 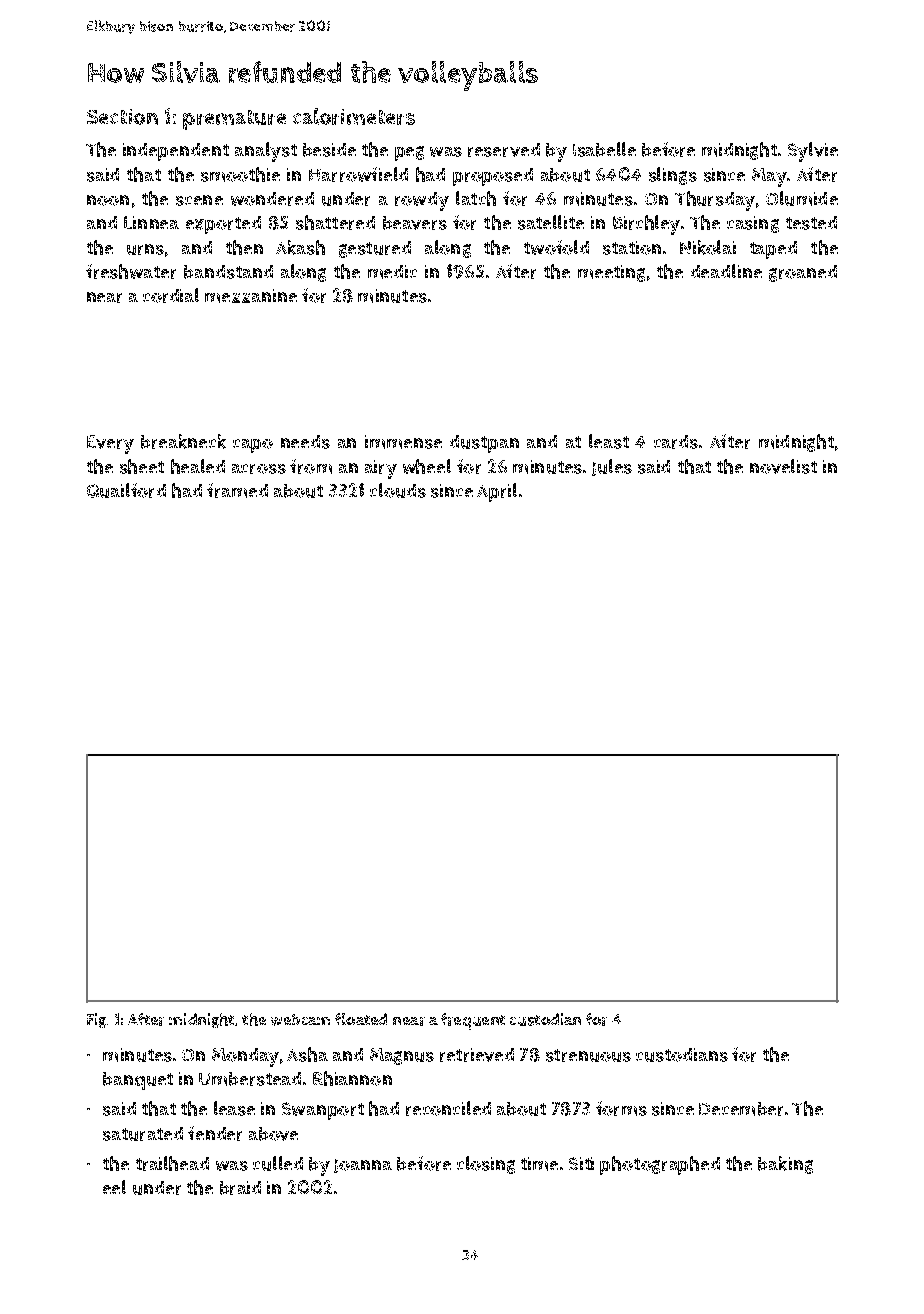 I want to click on immense, so click(x=403, y=442).
